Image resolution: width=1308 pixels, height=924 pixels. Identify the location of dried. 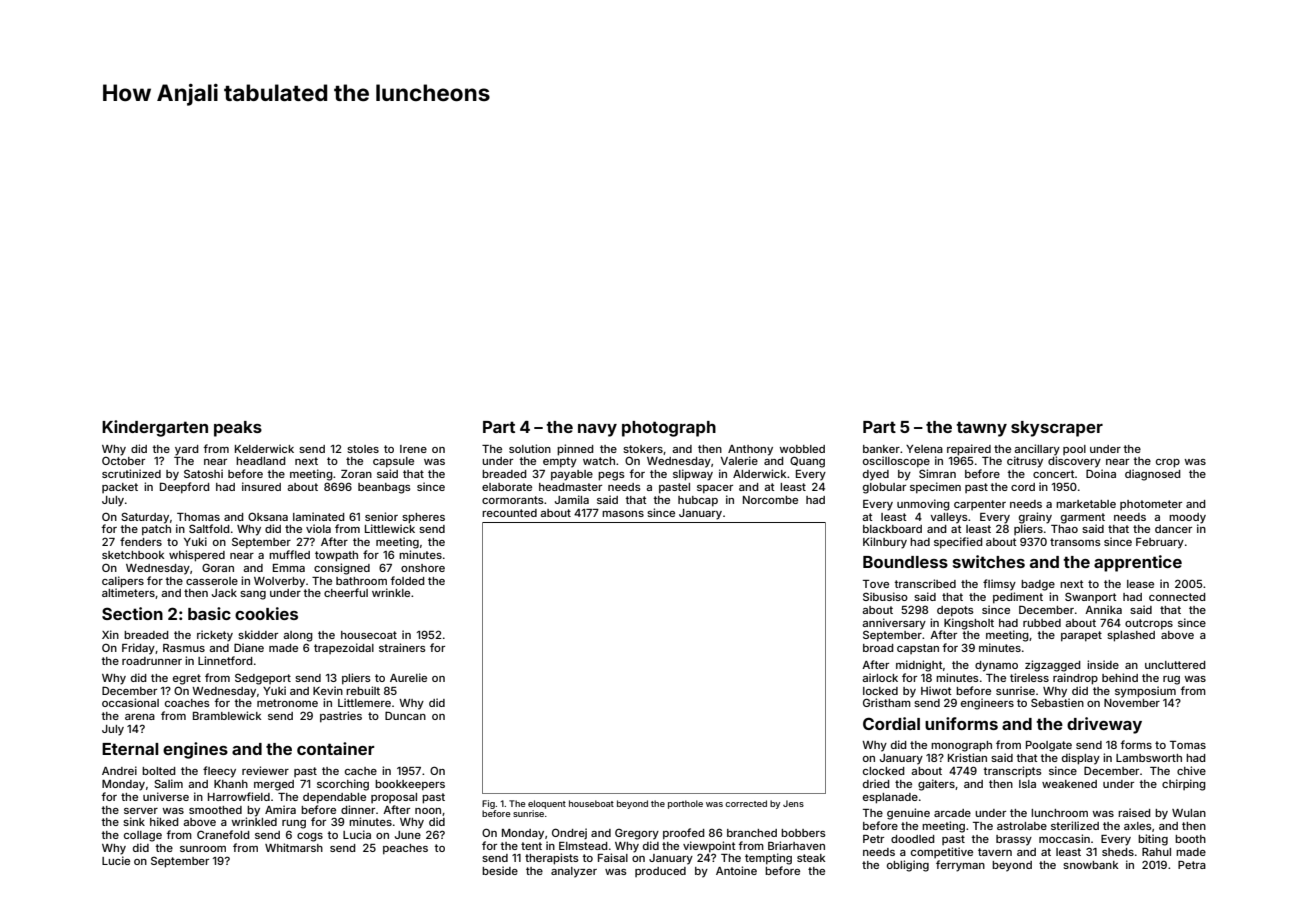
(876, 783).
